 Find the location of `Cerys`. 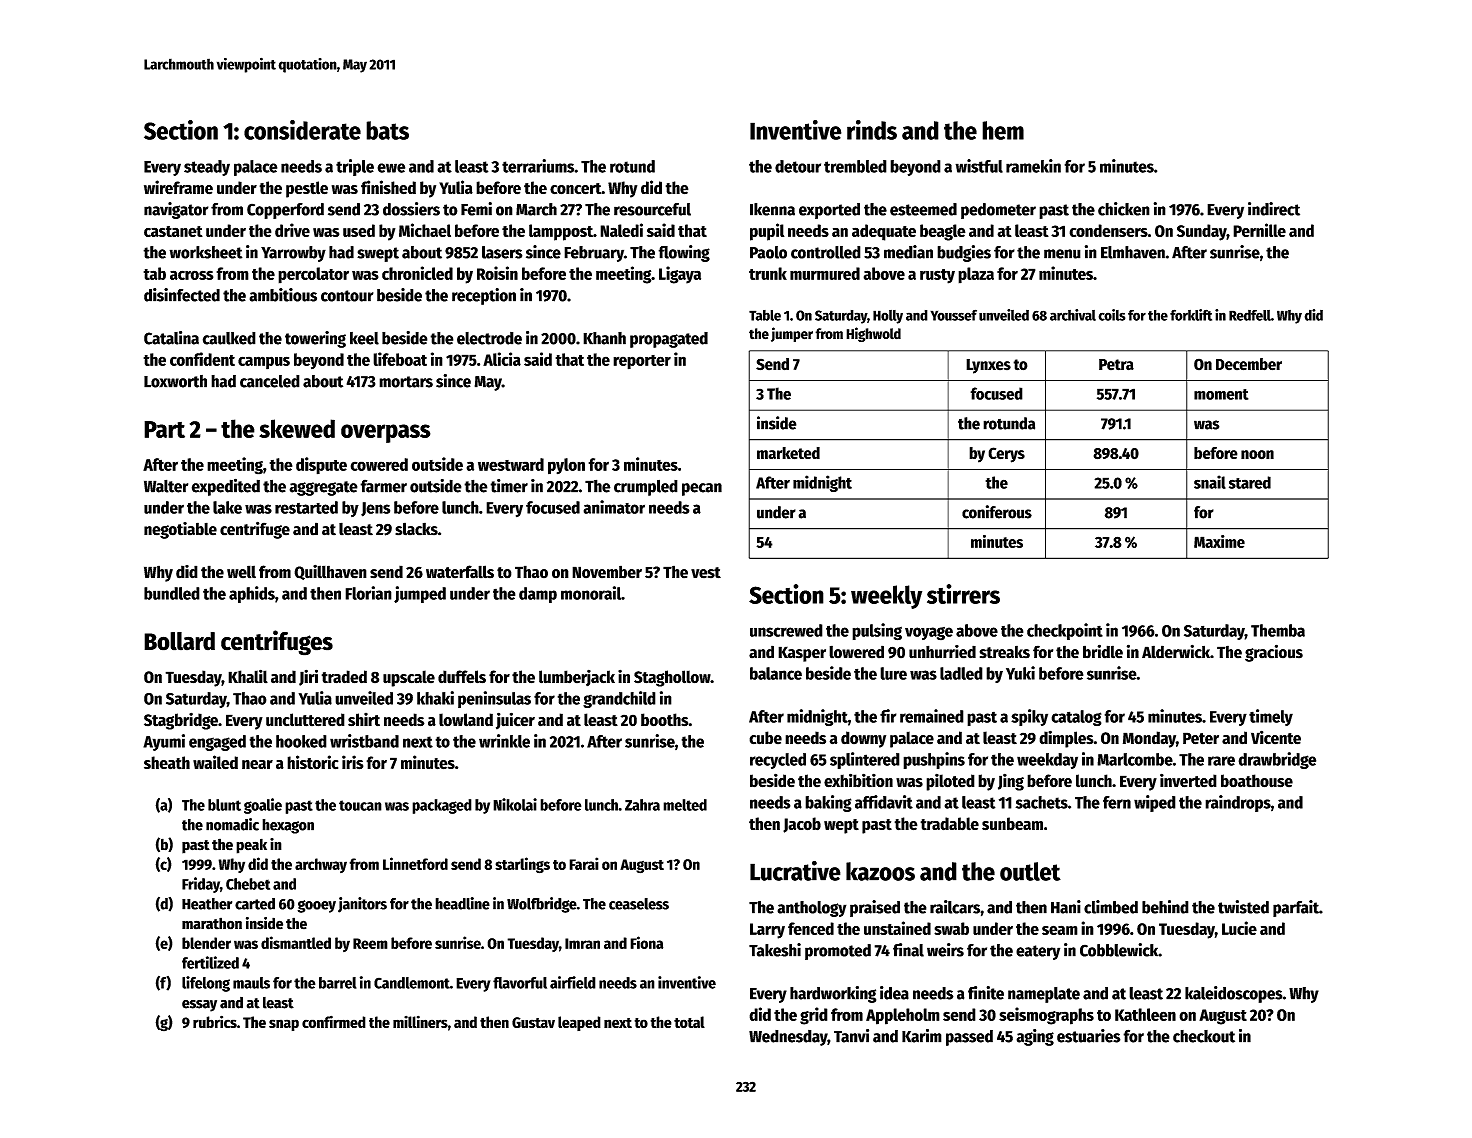

Cerys is located at coordinates (1006, 455).
